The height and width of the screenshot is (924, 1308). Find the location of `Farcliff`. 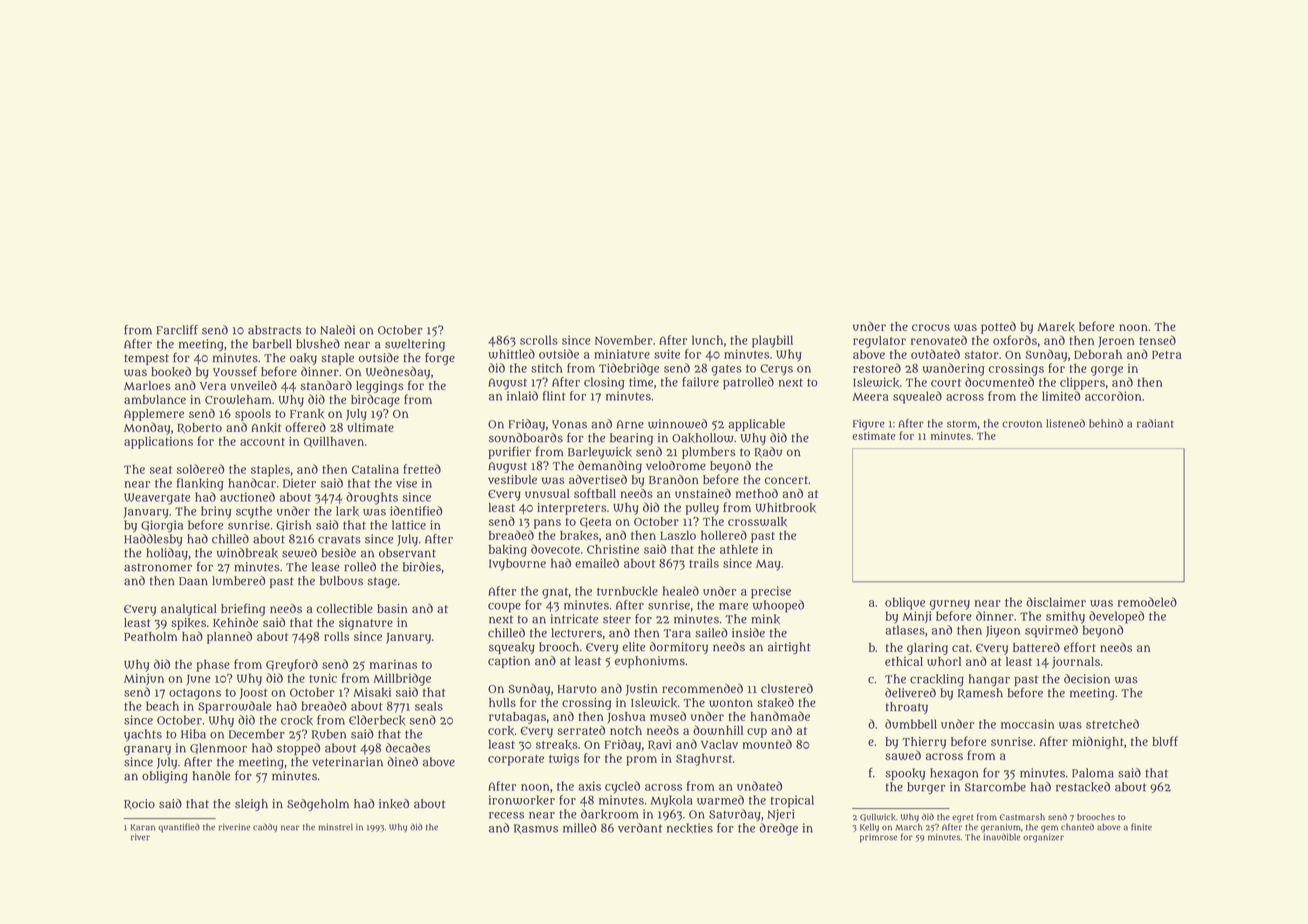

Farcliff is located at coordinates (177, 330).
